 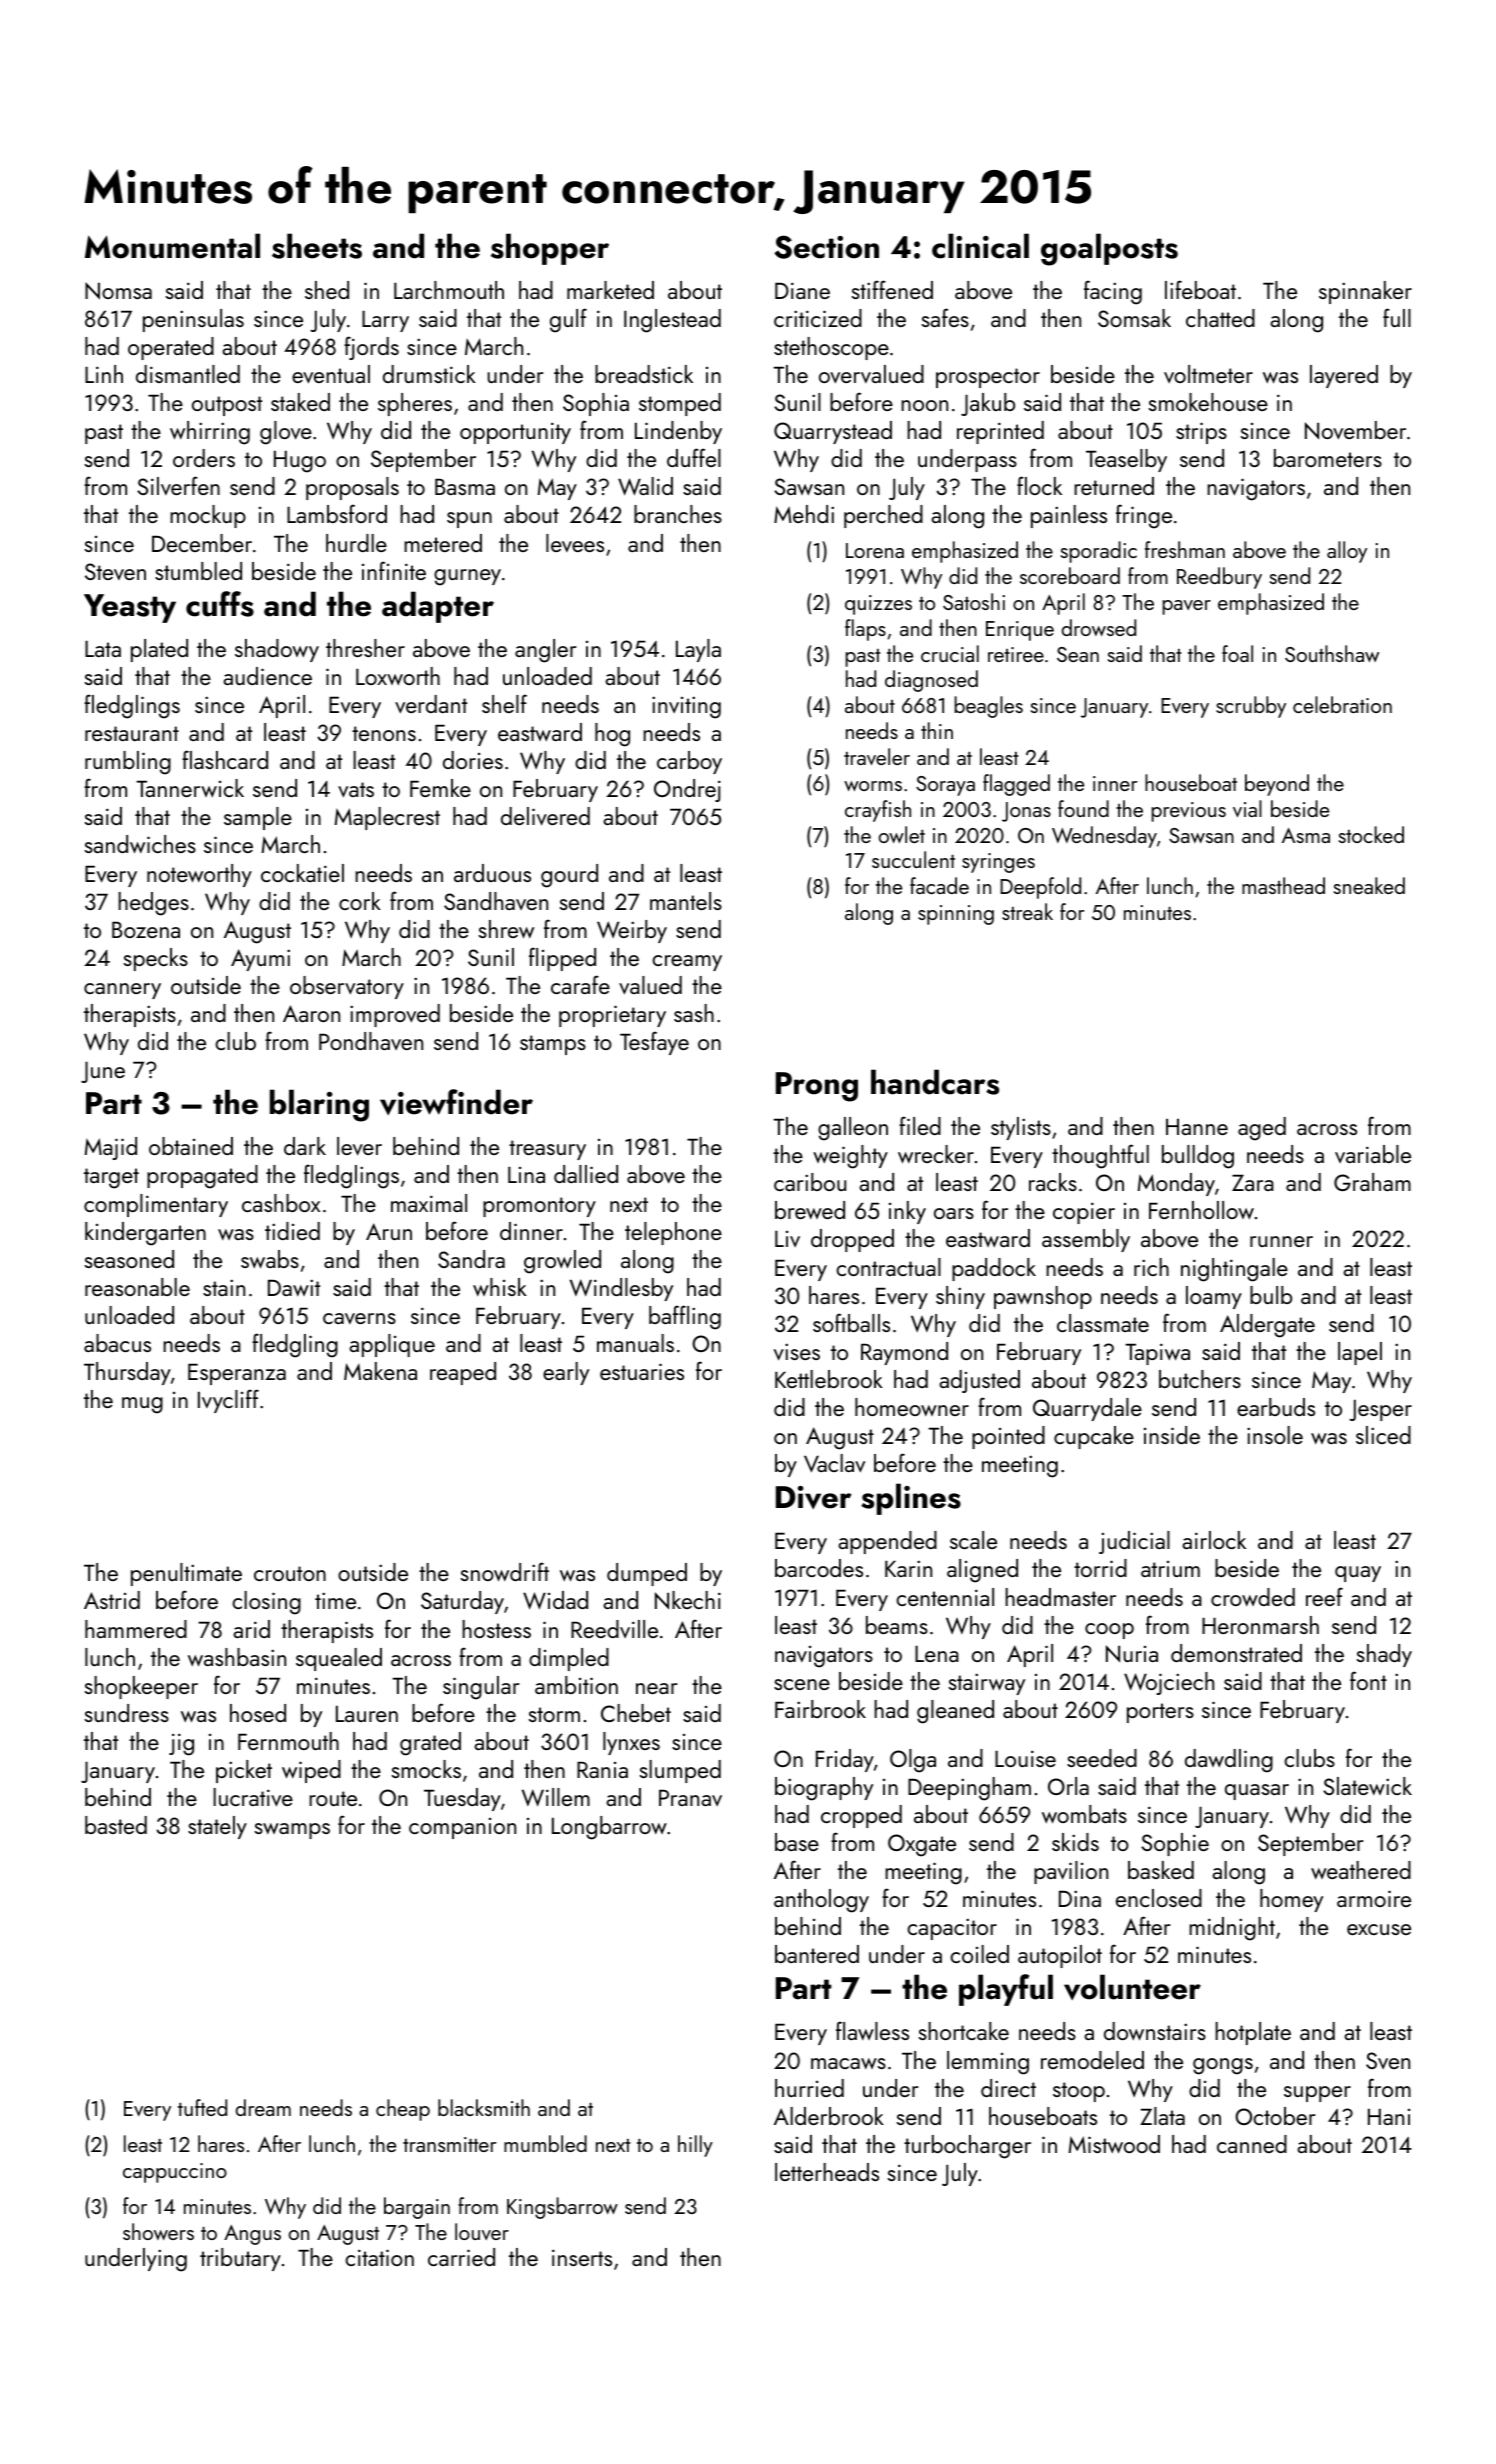 I want to click on audience, so click(x=267, y=676).
